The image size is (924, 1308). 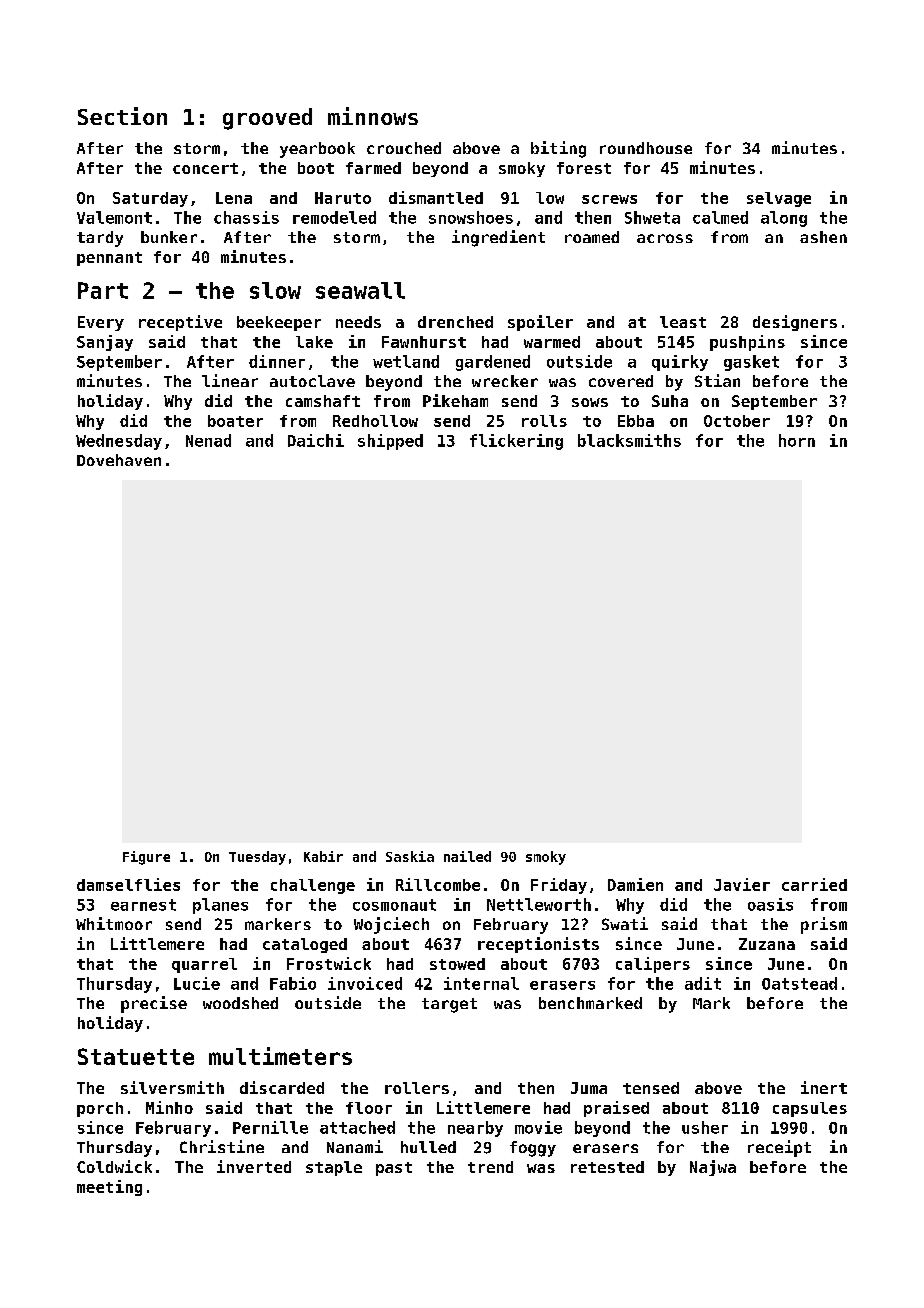 I want to click on Section, so click(x=122, y=116).
